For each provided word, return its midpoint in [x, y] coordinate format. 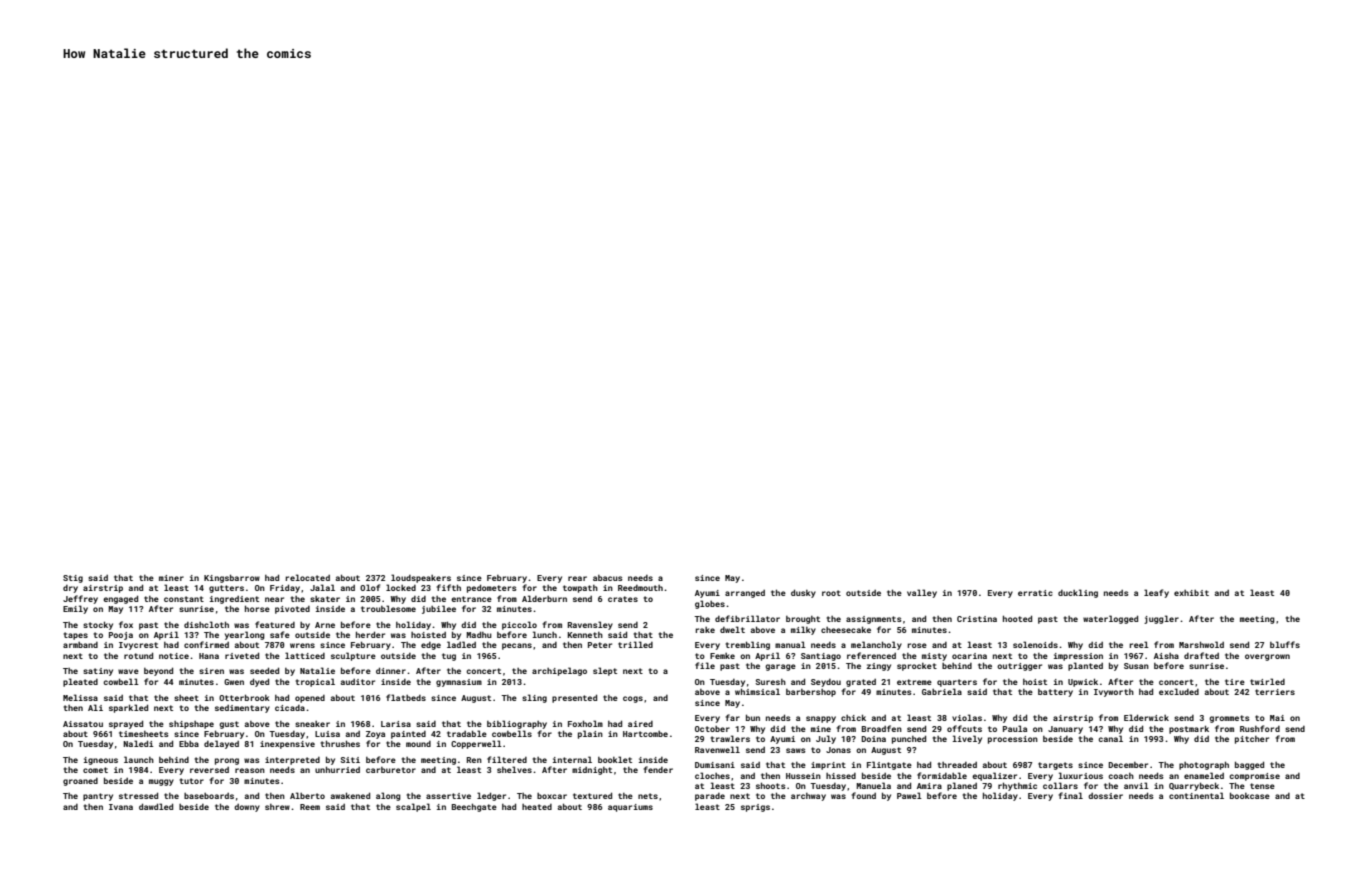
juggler [1161, 619]
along [388, 796]
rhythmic [1017, 786]
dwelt [732, 629]
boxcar [552, 796]
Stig [73, 579]
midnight [592, 771]
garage [780, 667]
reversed [209, 770]
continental [1196, 795]
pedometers [491, 588]
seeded [264, 670]
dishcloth [206, 624]
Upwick [1083, 682]
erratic [1035, 593]
